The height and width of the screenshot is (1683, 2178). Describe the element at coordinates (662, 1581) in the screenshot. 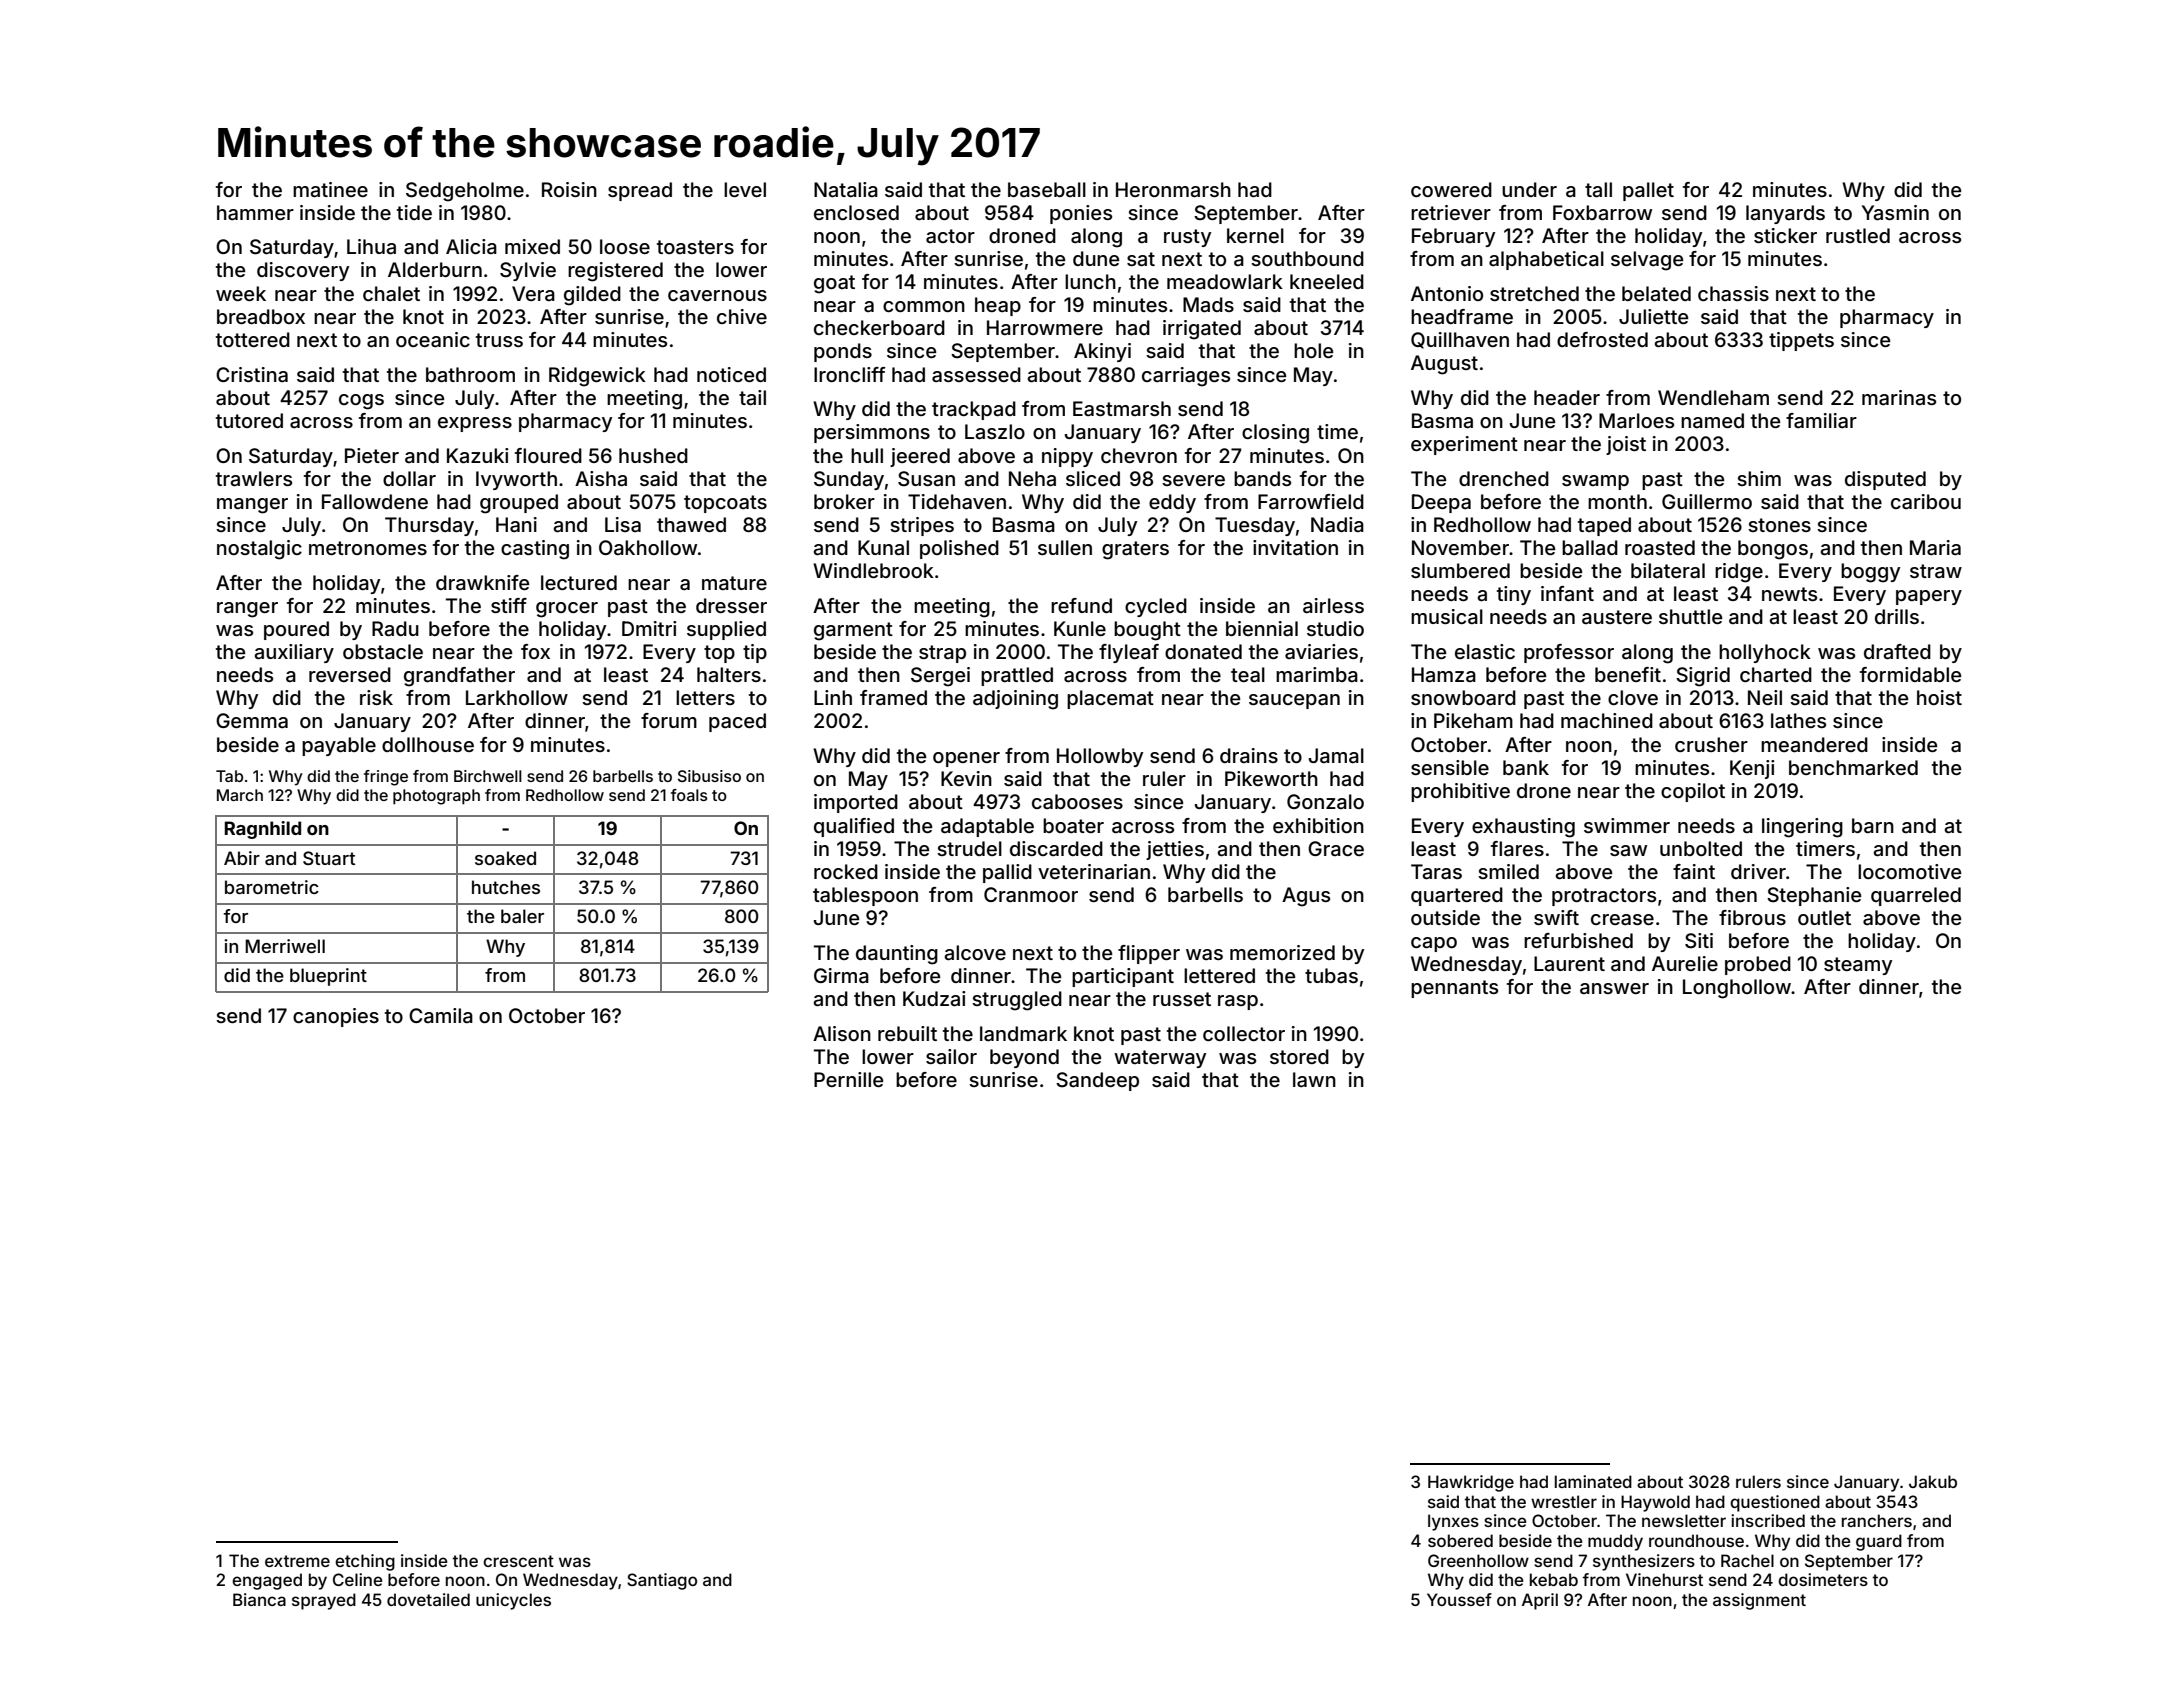

I see `Santiago` at that location.
